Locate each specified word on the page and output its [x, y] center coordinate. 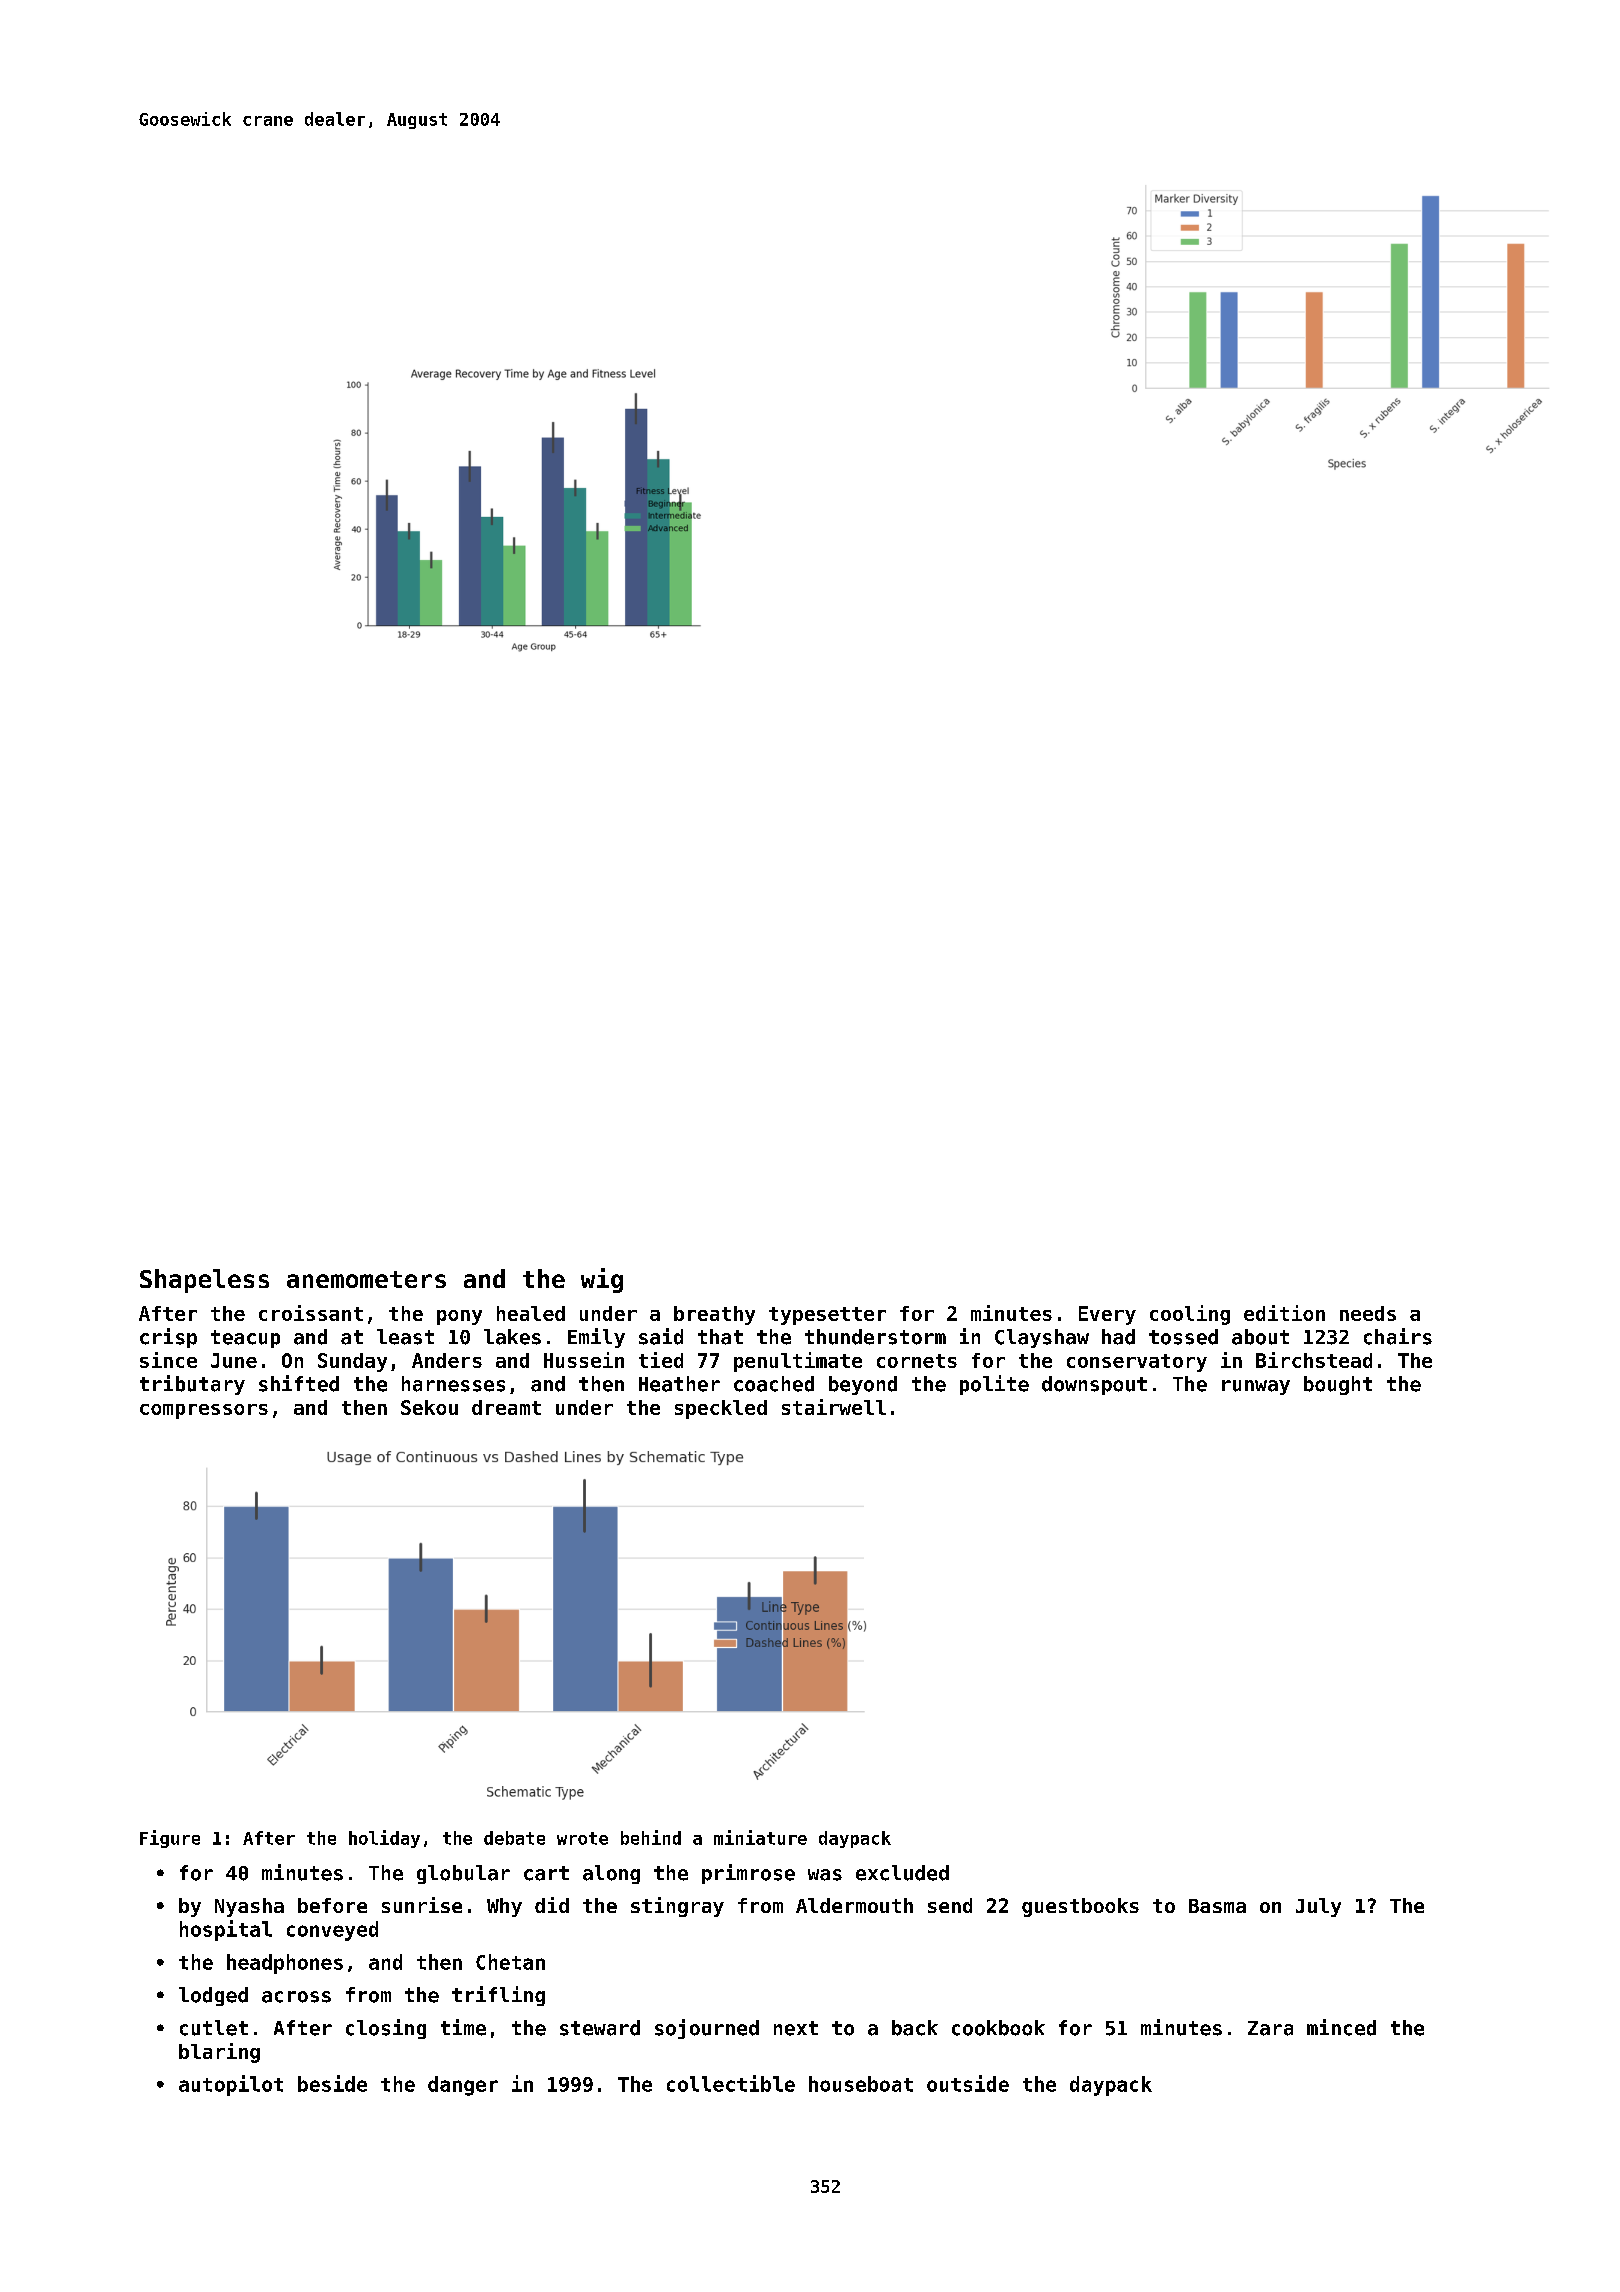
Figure [170, 1839]
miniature [760, 1837]
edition [1284, 1313]
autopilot [231, 2085]
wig [602, 1280]
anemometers [366, 1279]
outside [968, 2083]
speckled [721, 1409]
